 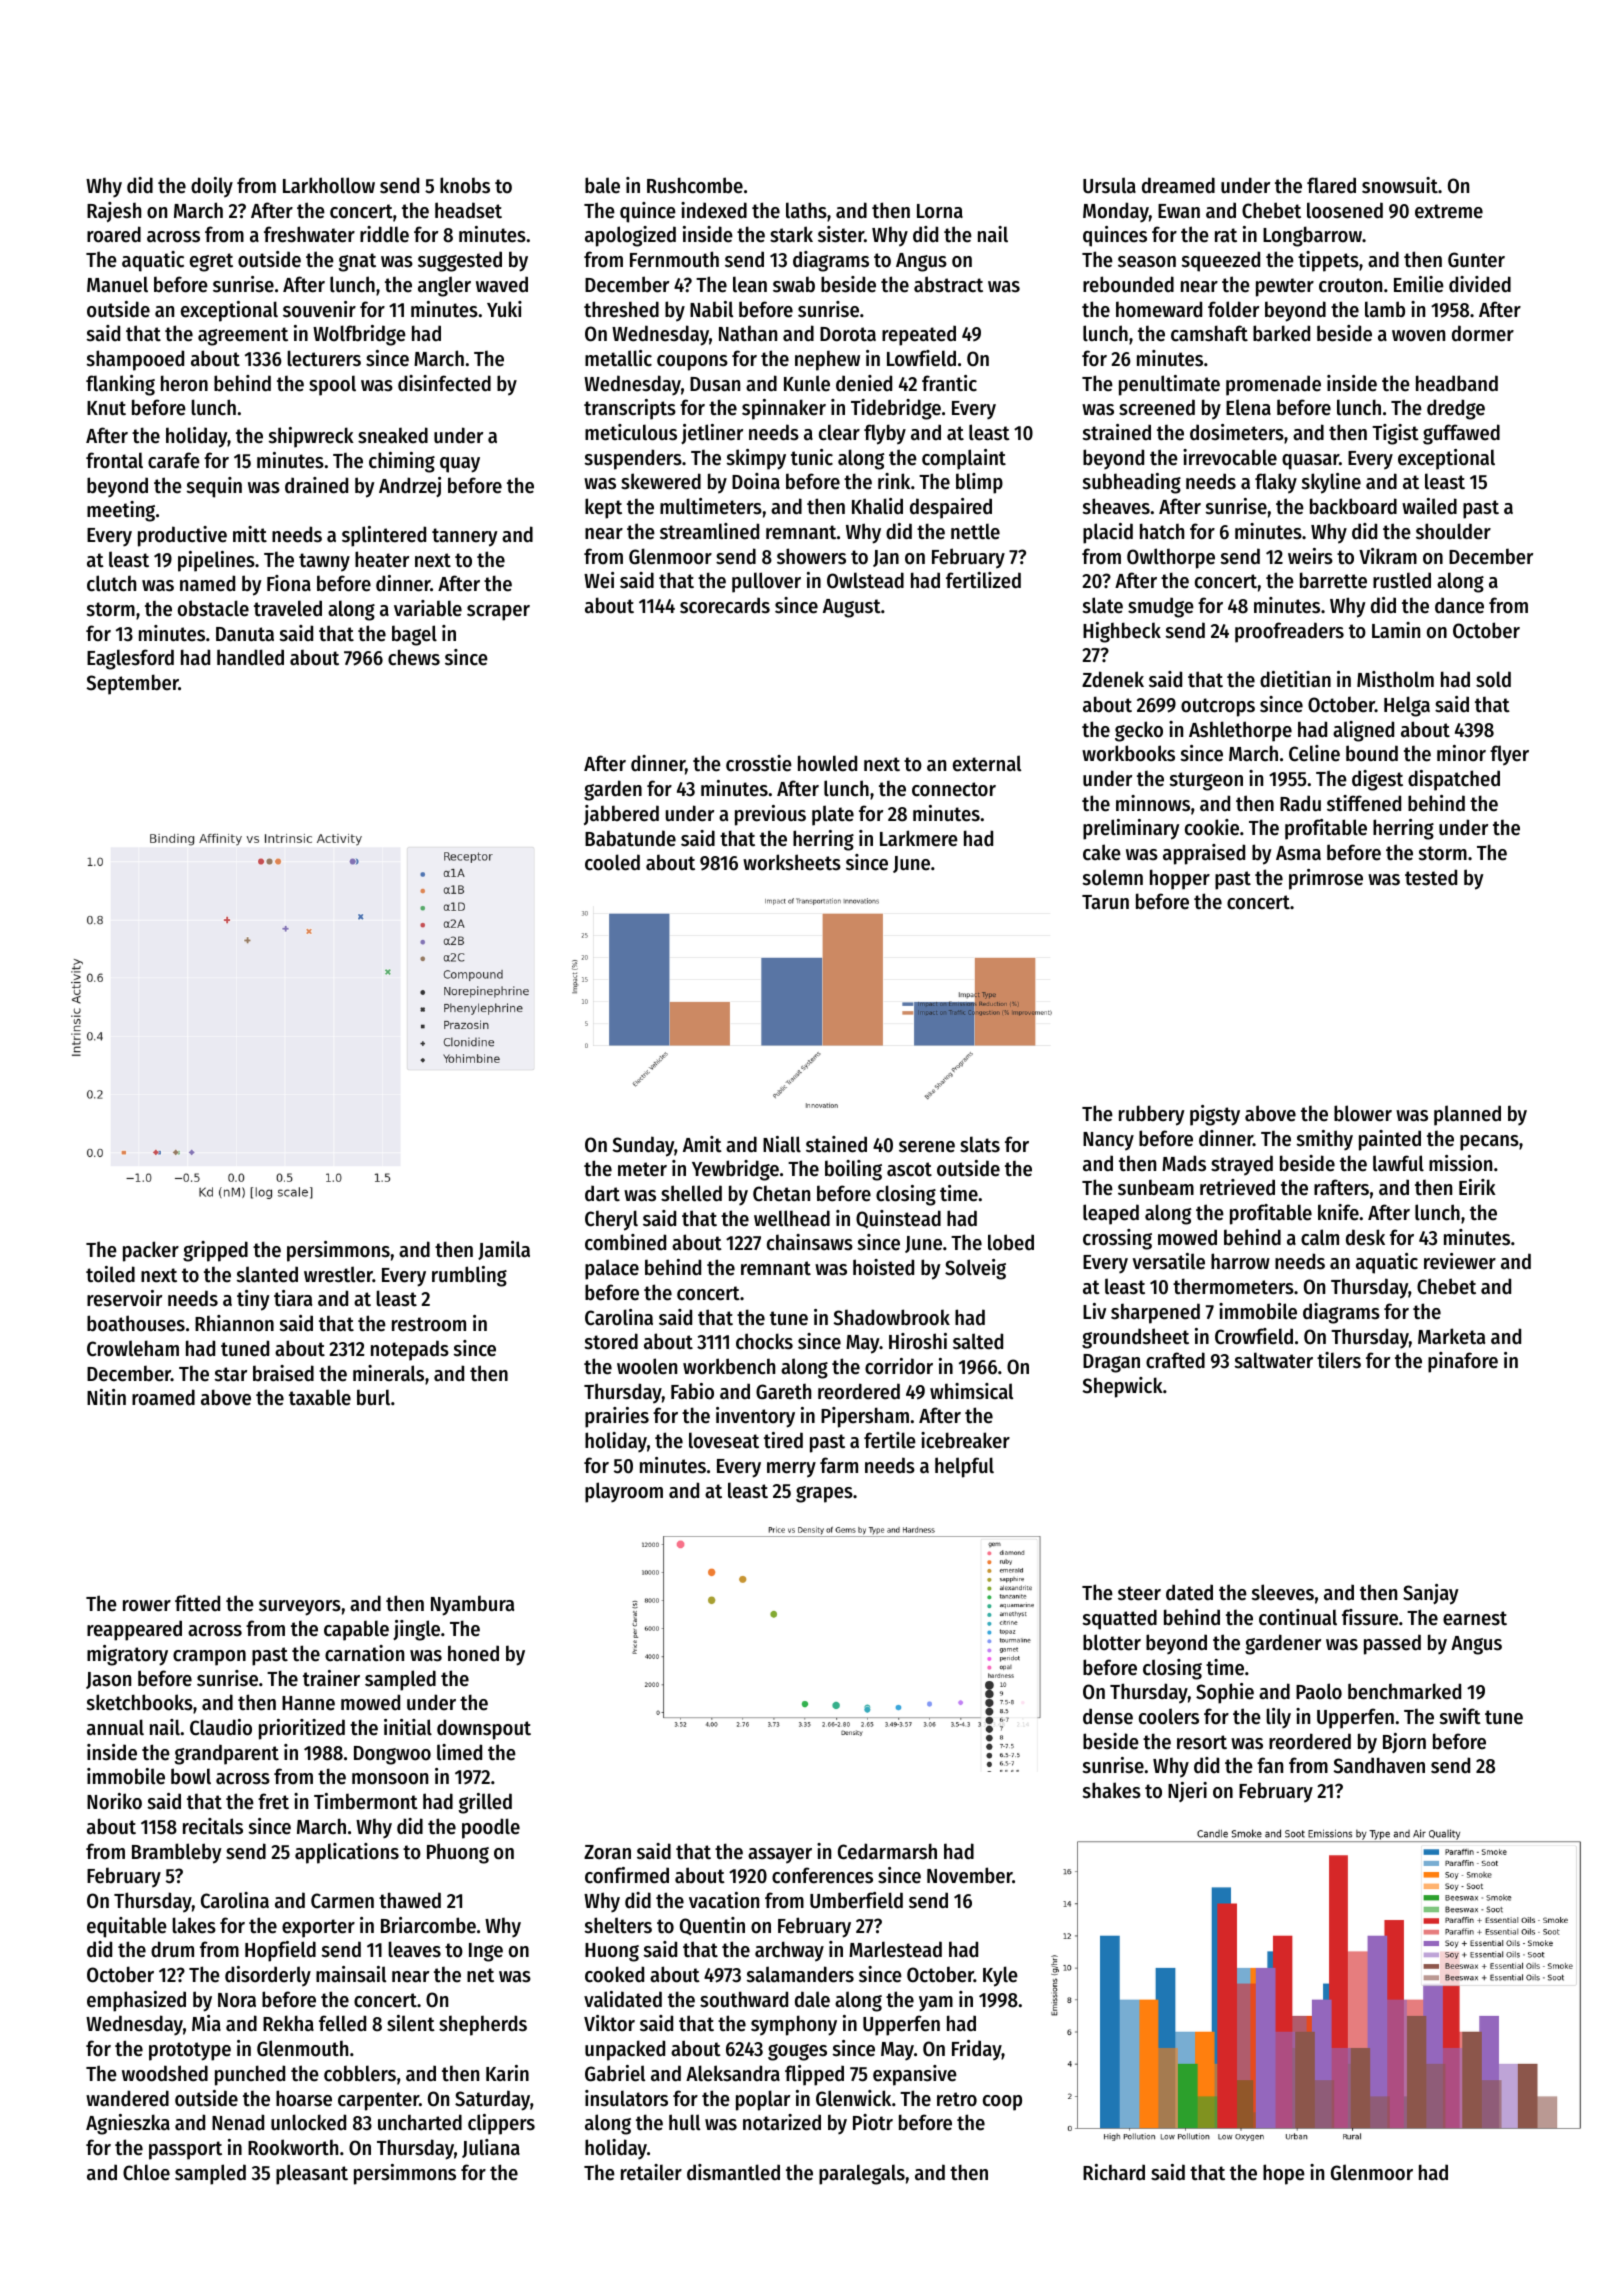 I want to click on Juliana, so click(x=491, y=2148).
